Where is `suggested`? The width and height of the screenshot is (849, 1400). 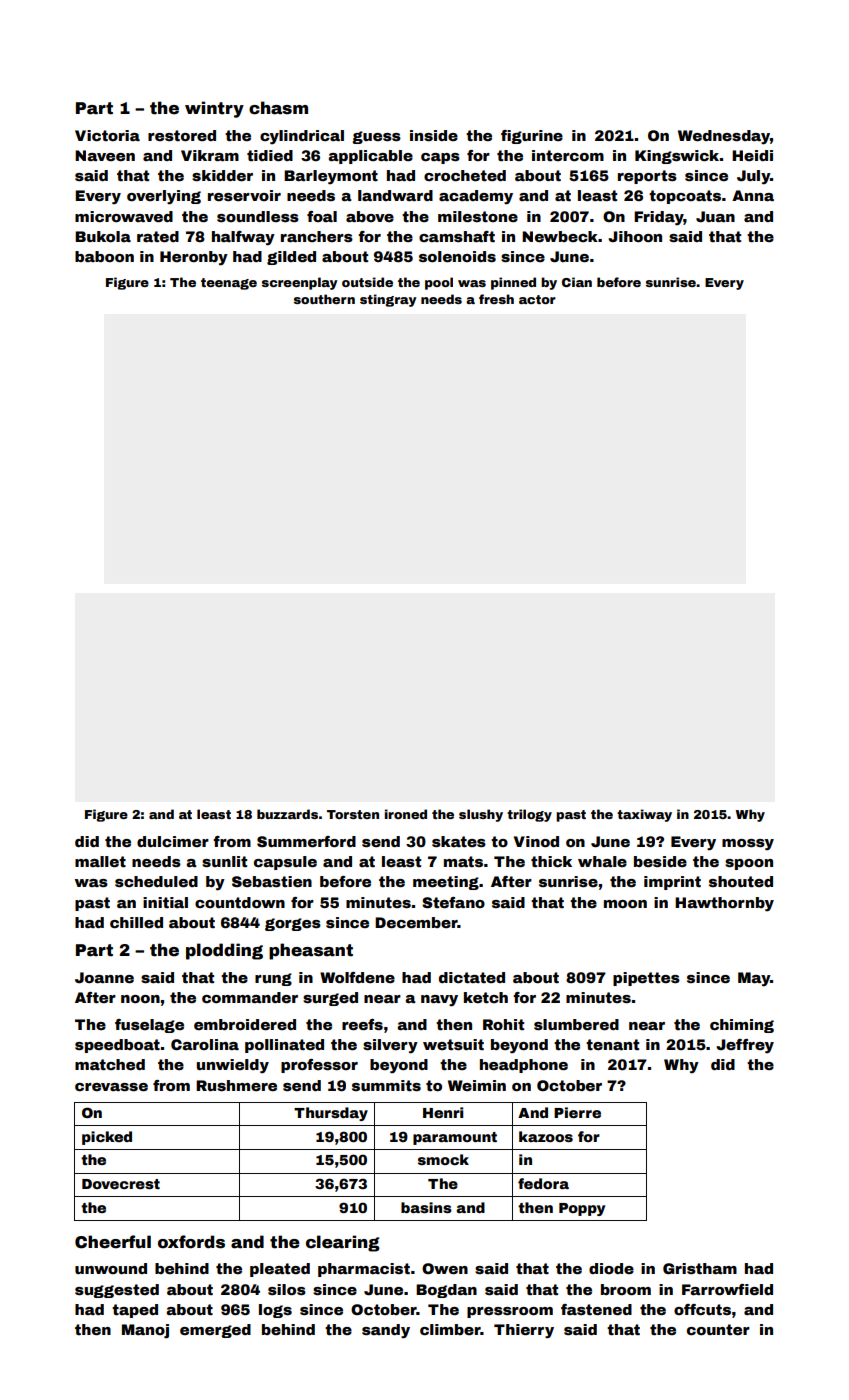
suggested is located at coordinates (117, 1291).
